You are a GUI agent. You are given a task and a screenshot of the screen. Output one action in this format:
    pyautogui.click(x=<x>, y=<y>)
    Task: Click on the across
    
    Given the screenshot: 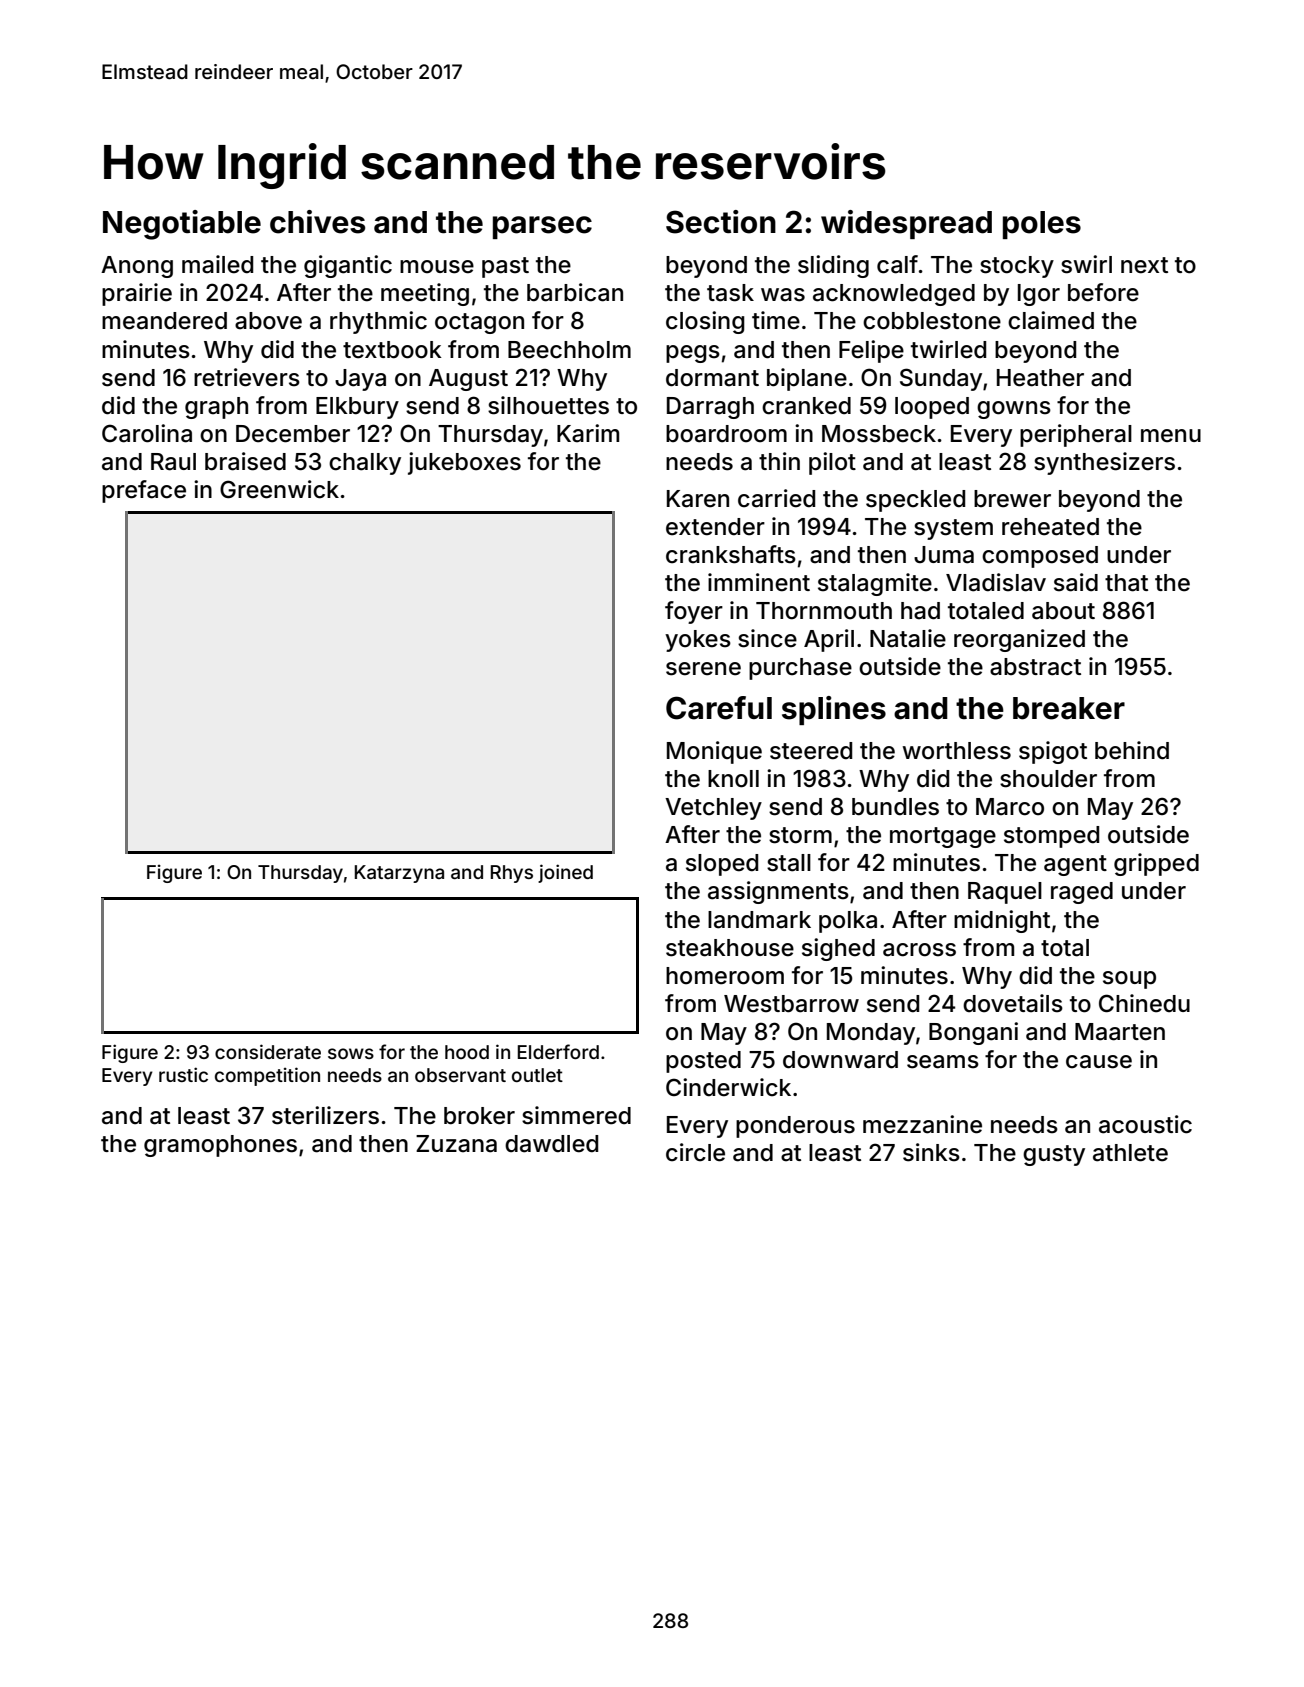 What is the action you would take?
    pyautogui.click(x=919, y=950)
